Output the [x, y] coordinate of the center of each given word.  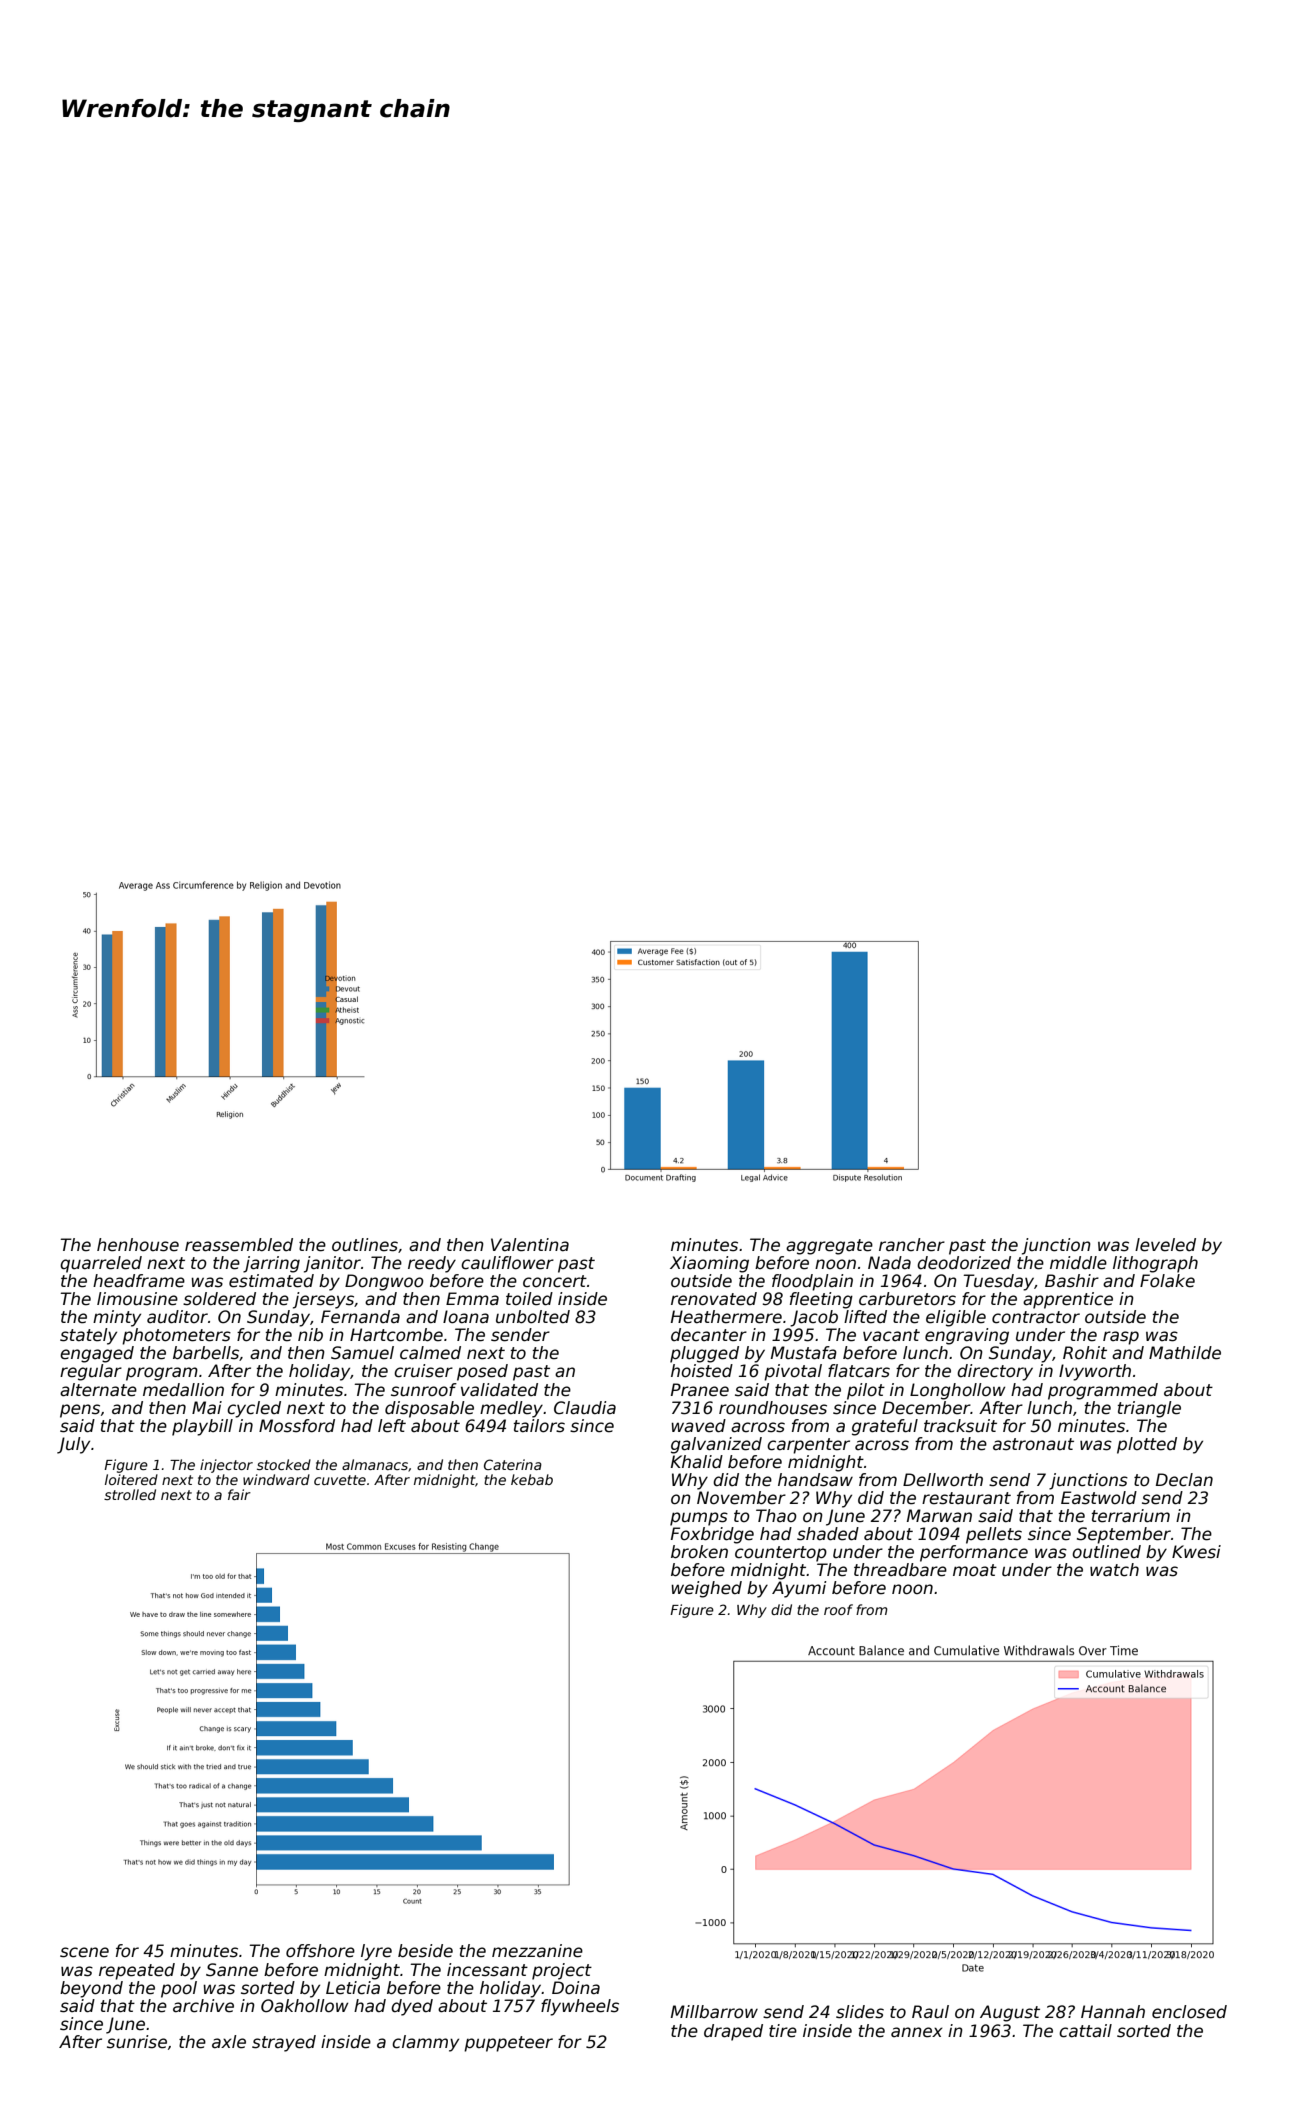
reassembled [239, 1245]
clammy [425, 2043]
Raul [930, 2012]
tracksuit [960, 1426]
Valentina [530, 1245]
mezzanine [537, 1951]
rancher [912, 1245]
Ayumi [799, 1589]
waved [698, 1426]
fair [239, 1494]
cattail [1085, 2031]
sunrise [137, 2042]
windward [276, 1479]
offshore [320, 1951]
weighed [706, 1589]
